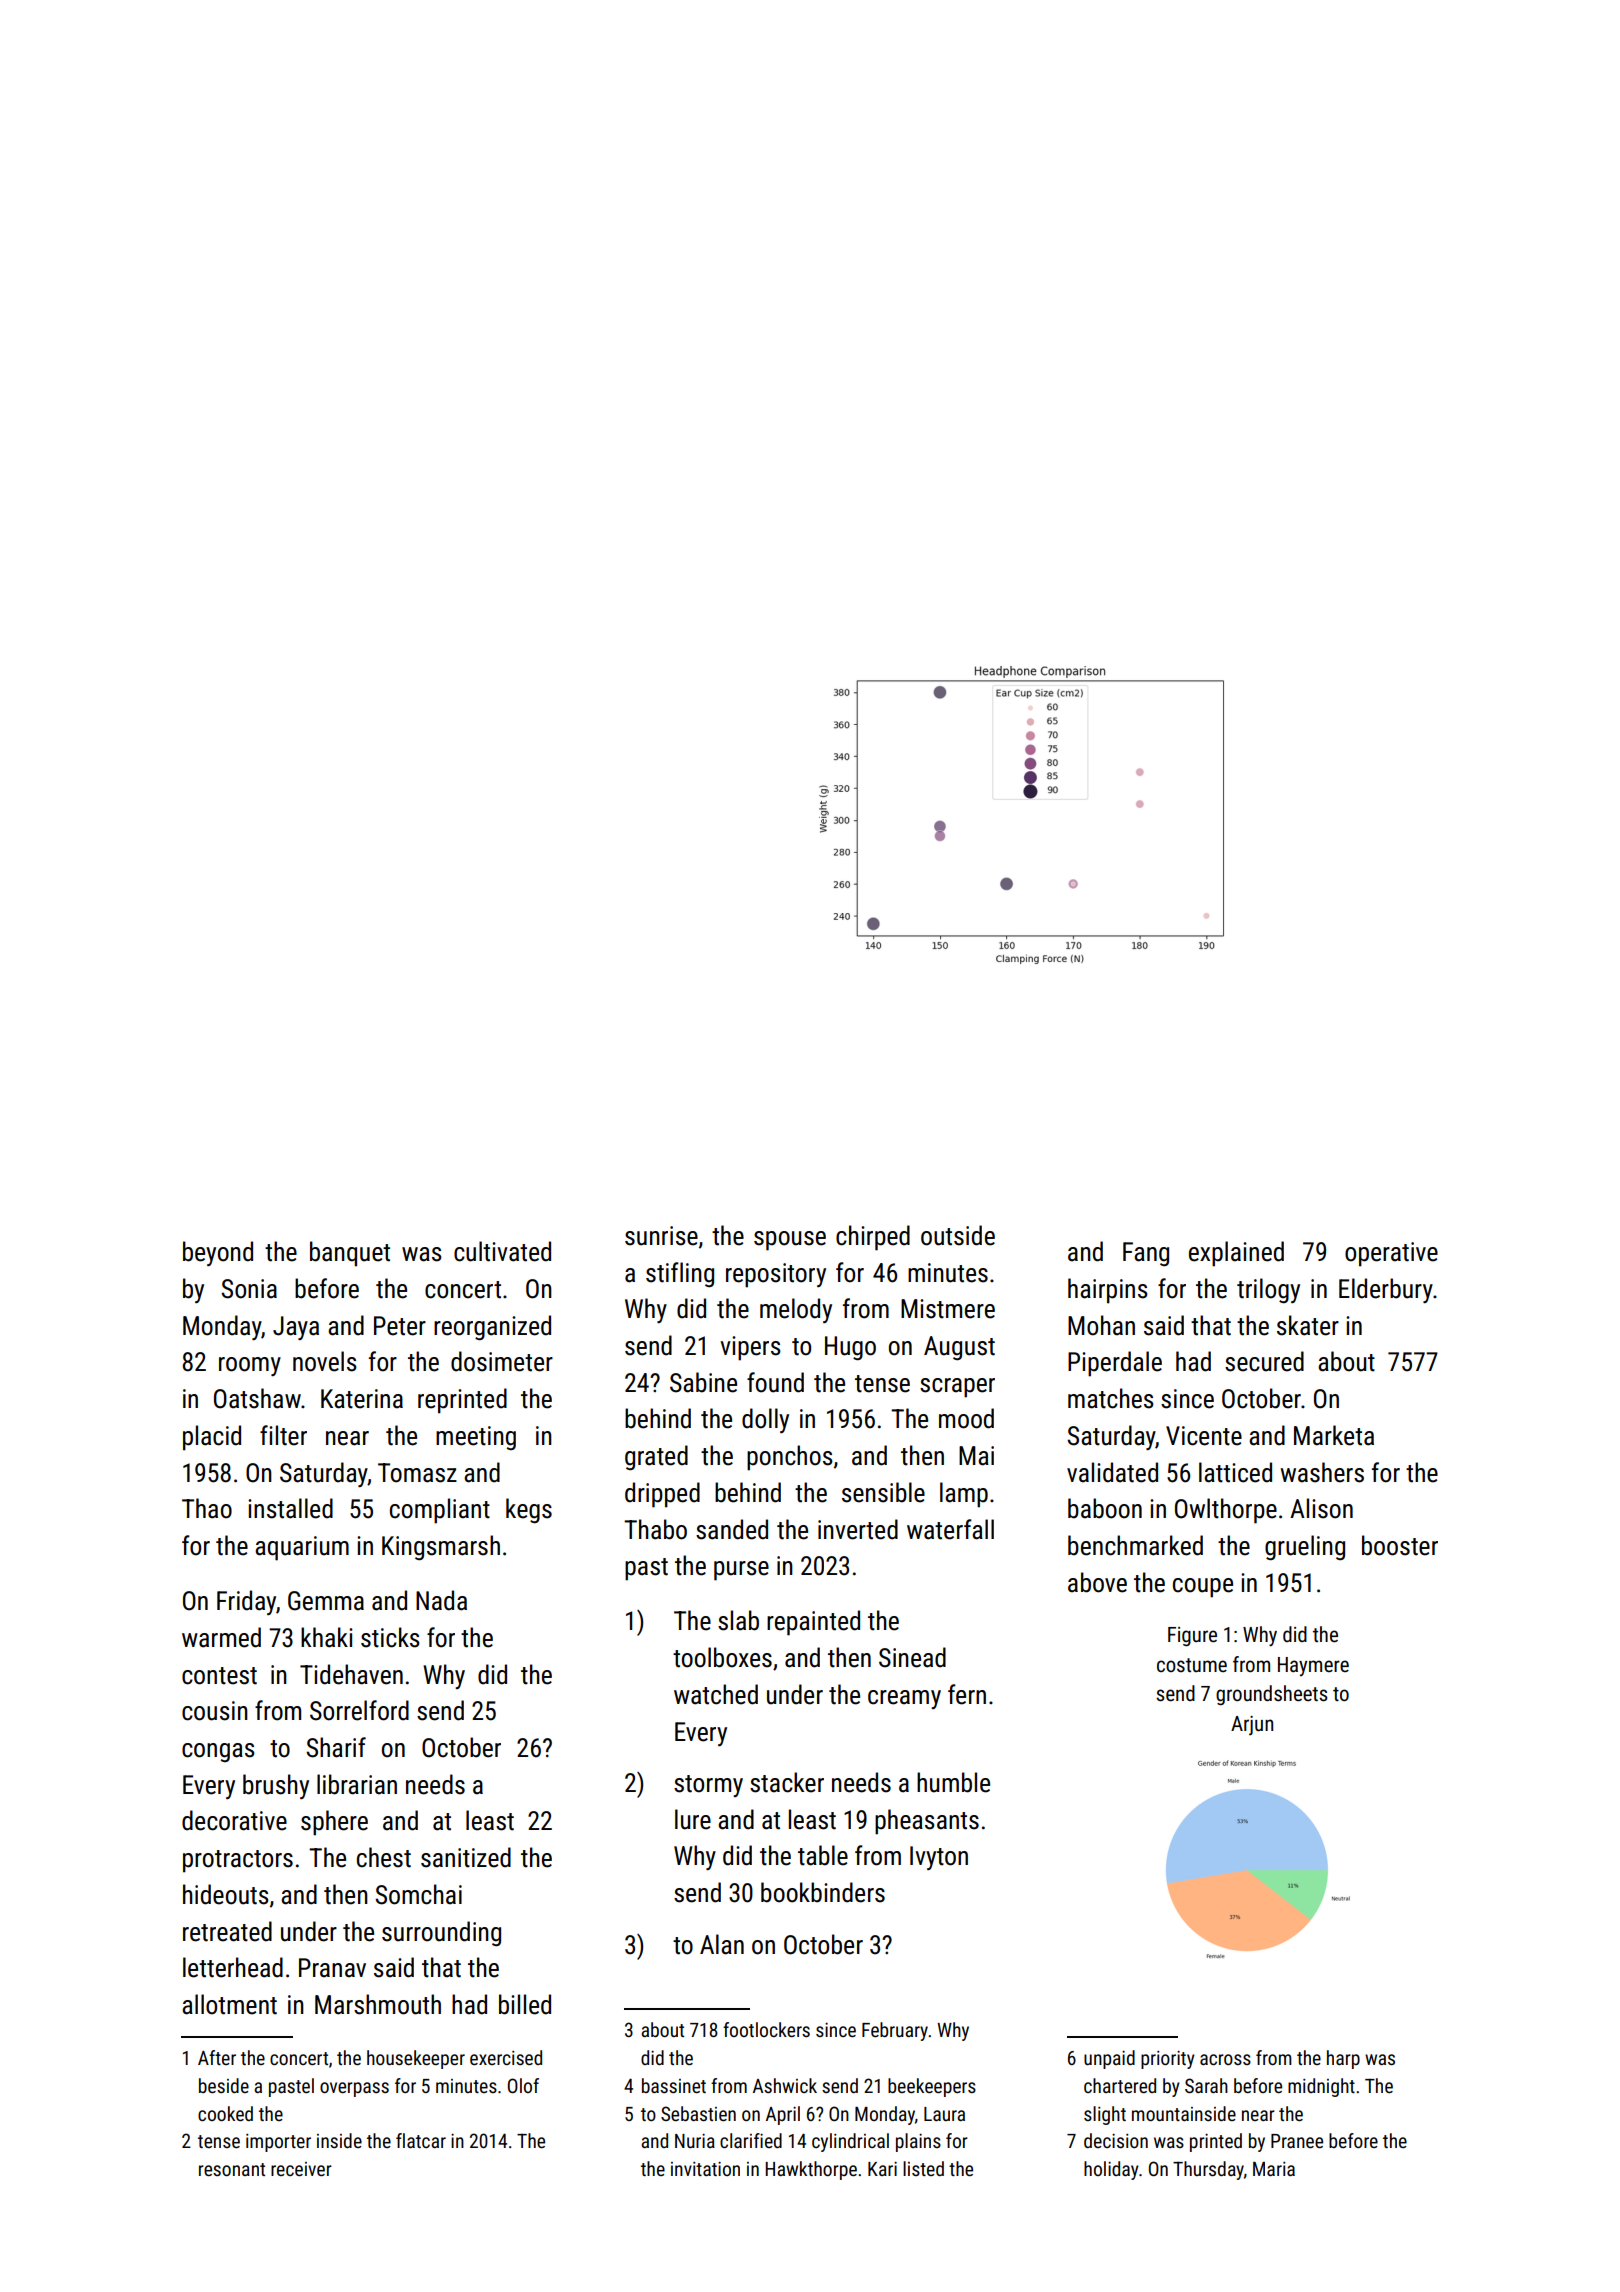  What do you see at coordinates (350, 1254) in the document?
I see `banquet` at bounding box center [350, 1254].
